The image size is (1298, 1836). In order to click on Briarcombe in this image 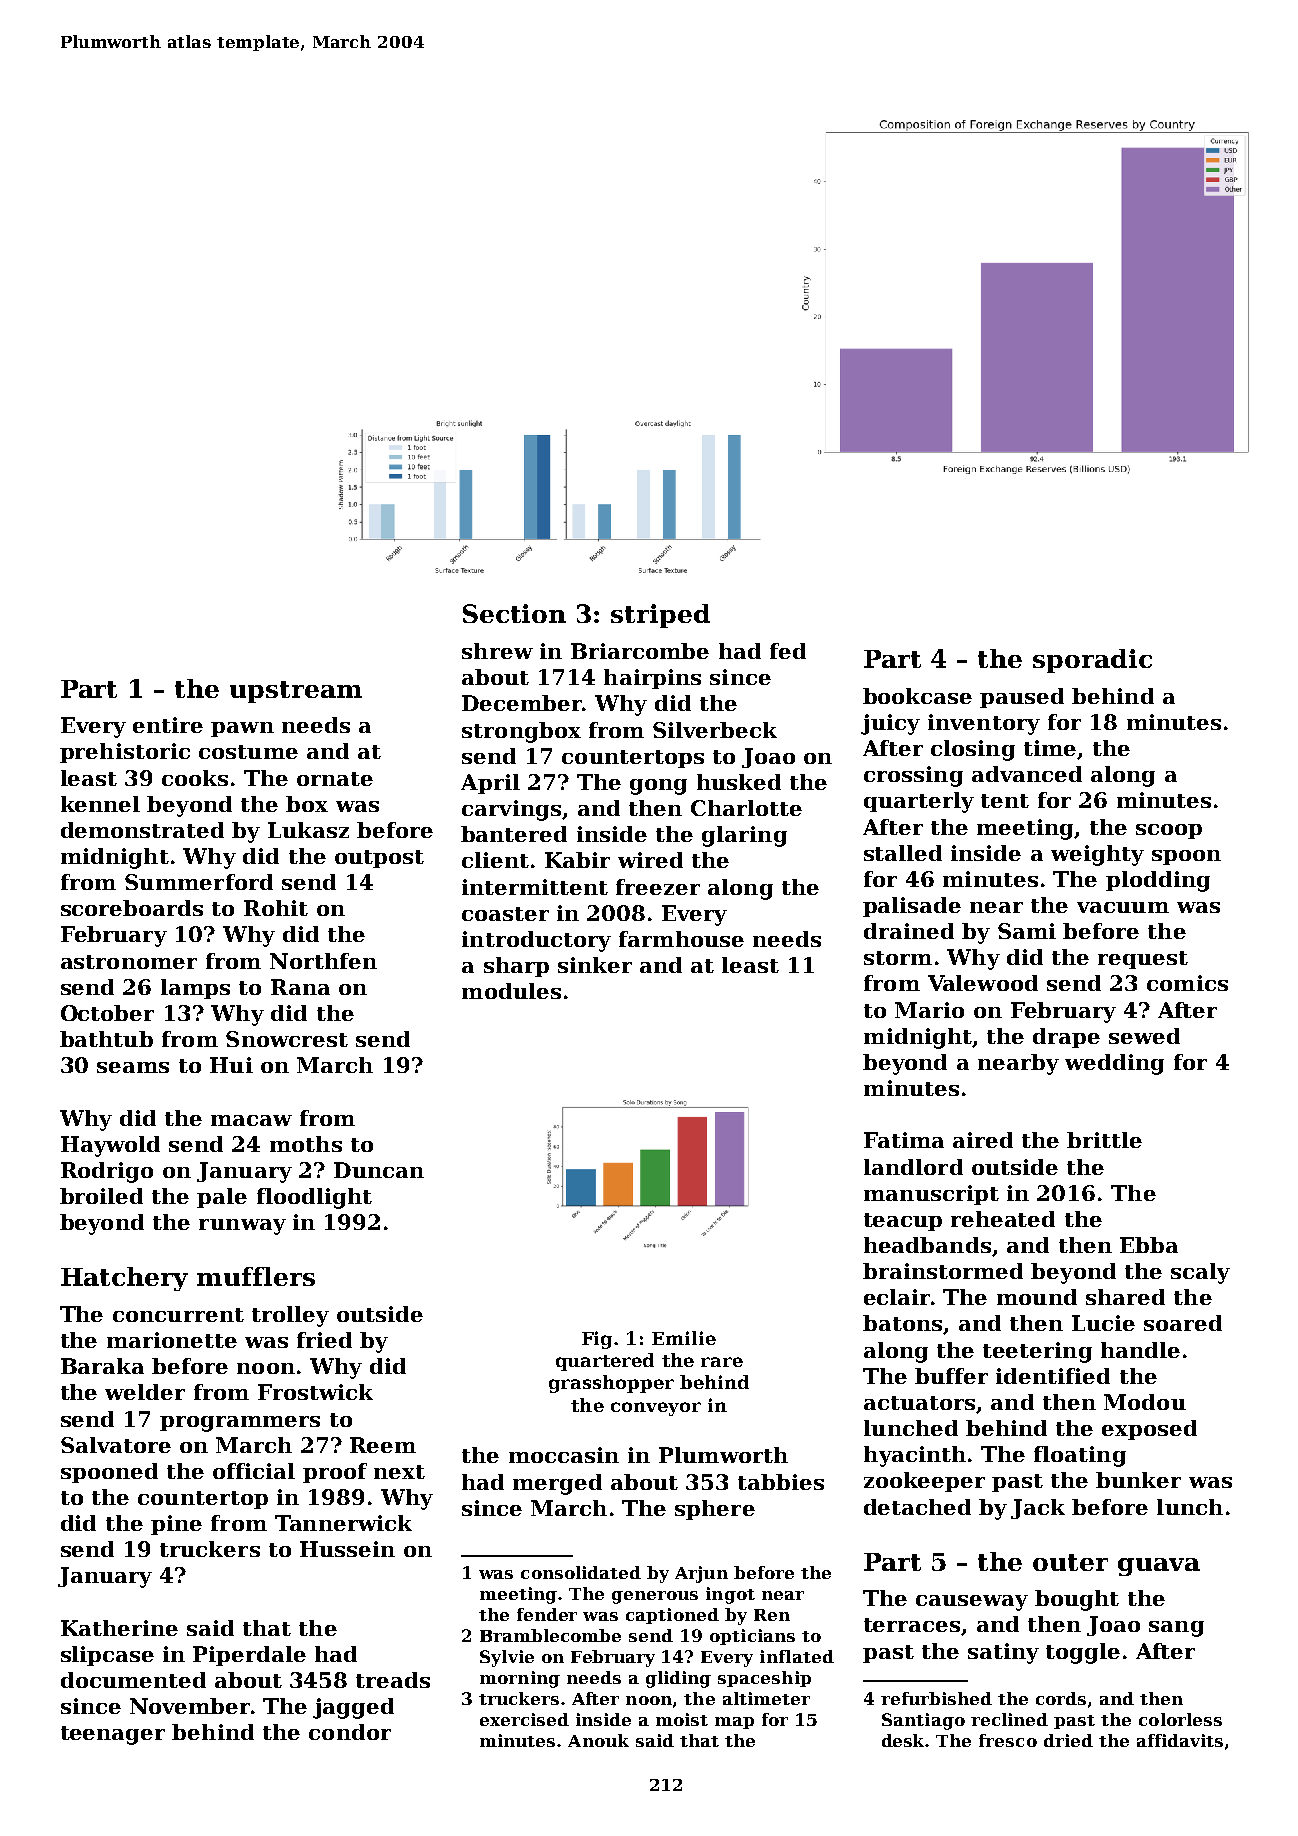, I will do `click(640, 651)`.
